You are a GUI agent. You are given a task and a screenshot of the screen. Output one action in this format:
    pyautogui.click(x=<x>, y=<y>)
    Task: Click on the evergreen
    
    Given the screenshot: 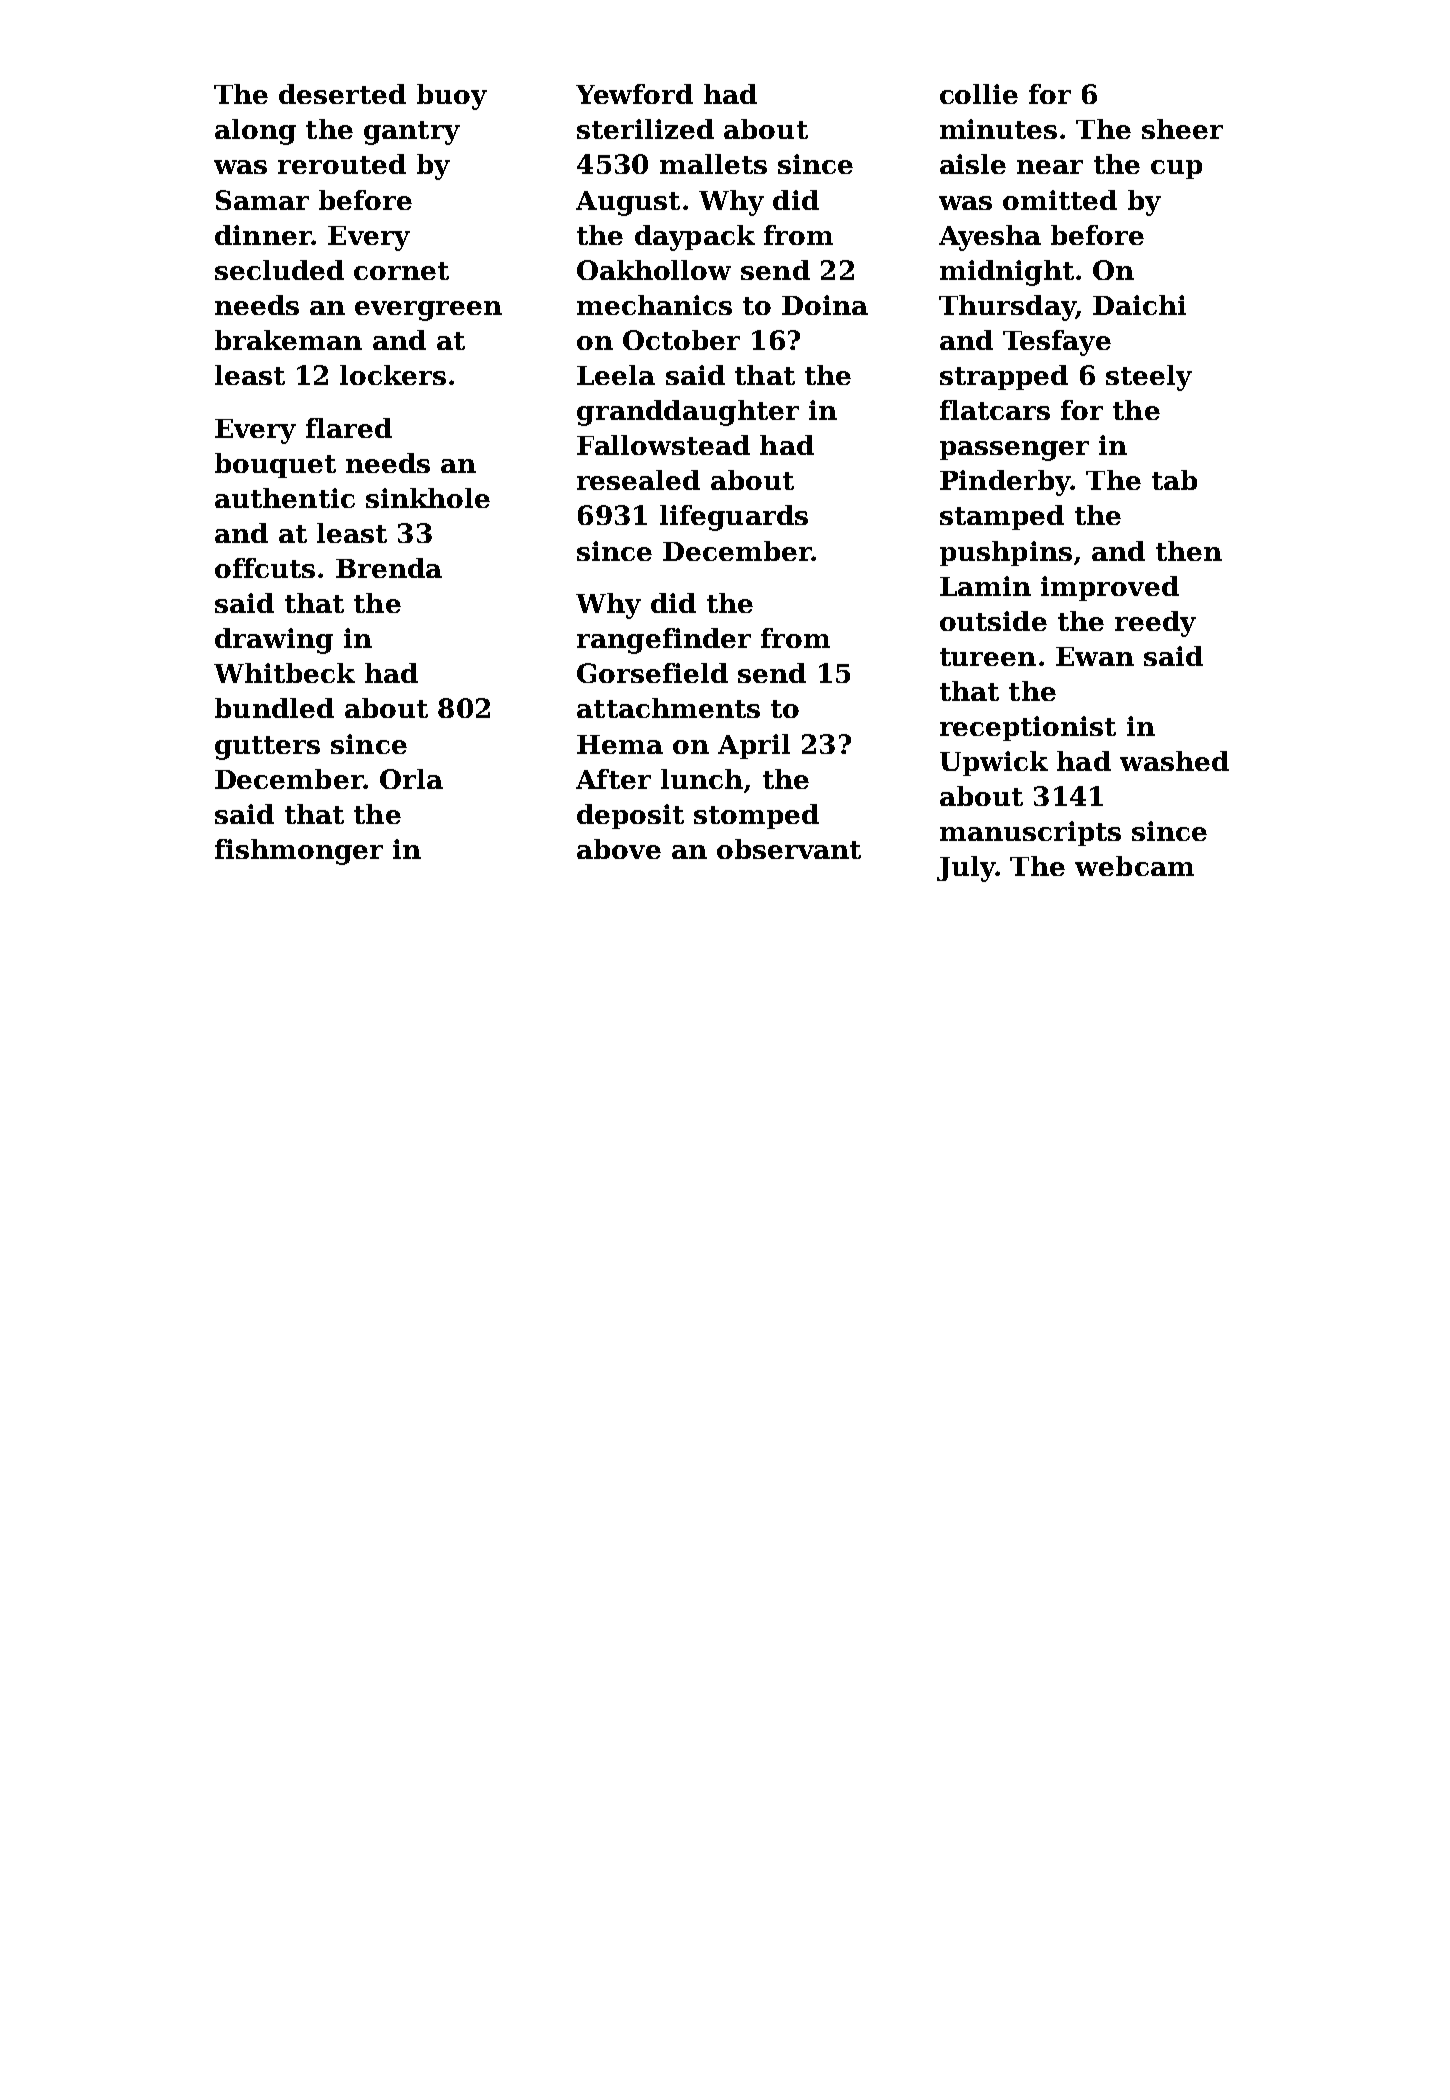 What is the action you would take?
    pyautogui.click(x=428, y=311)
